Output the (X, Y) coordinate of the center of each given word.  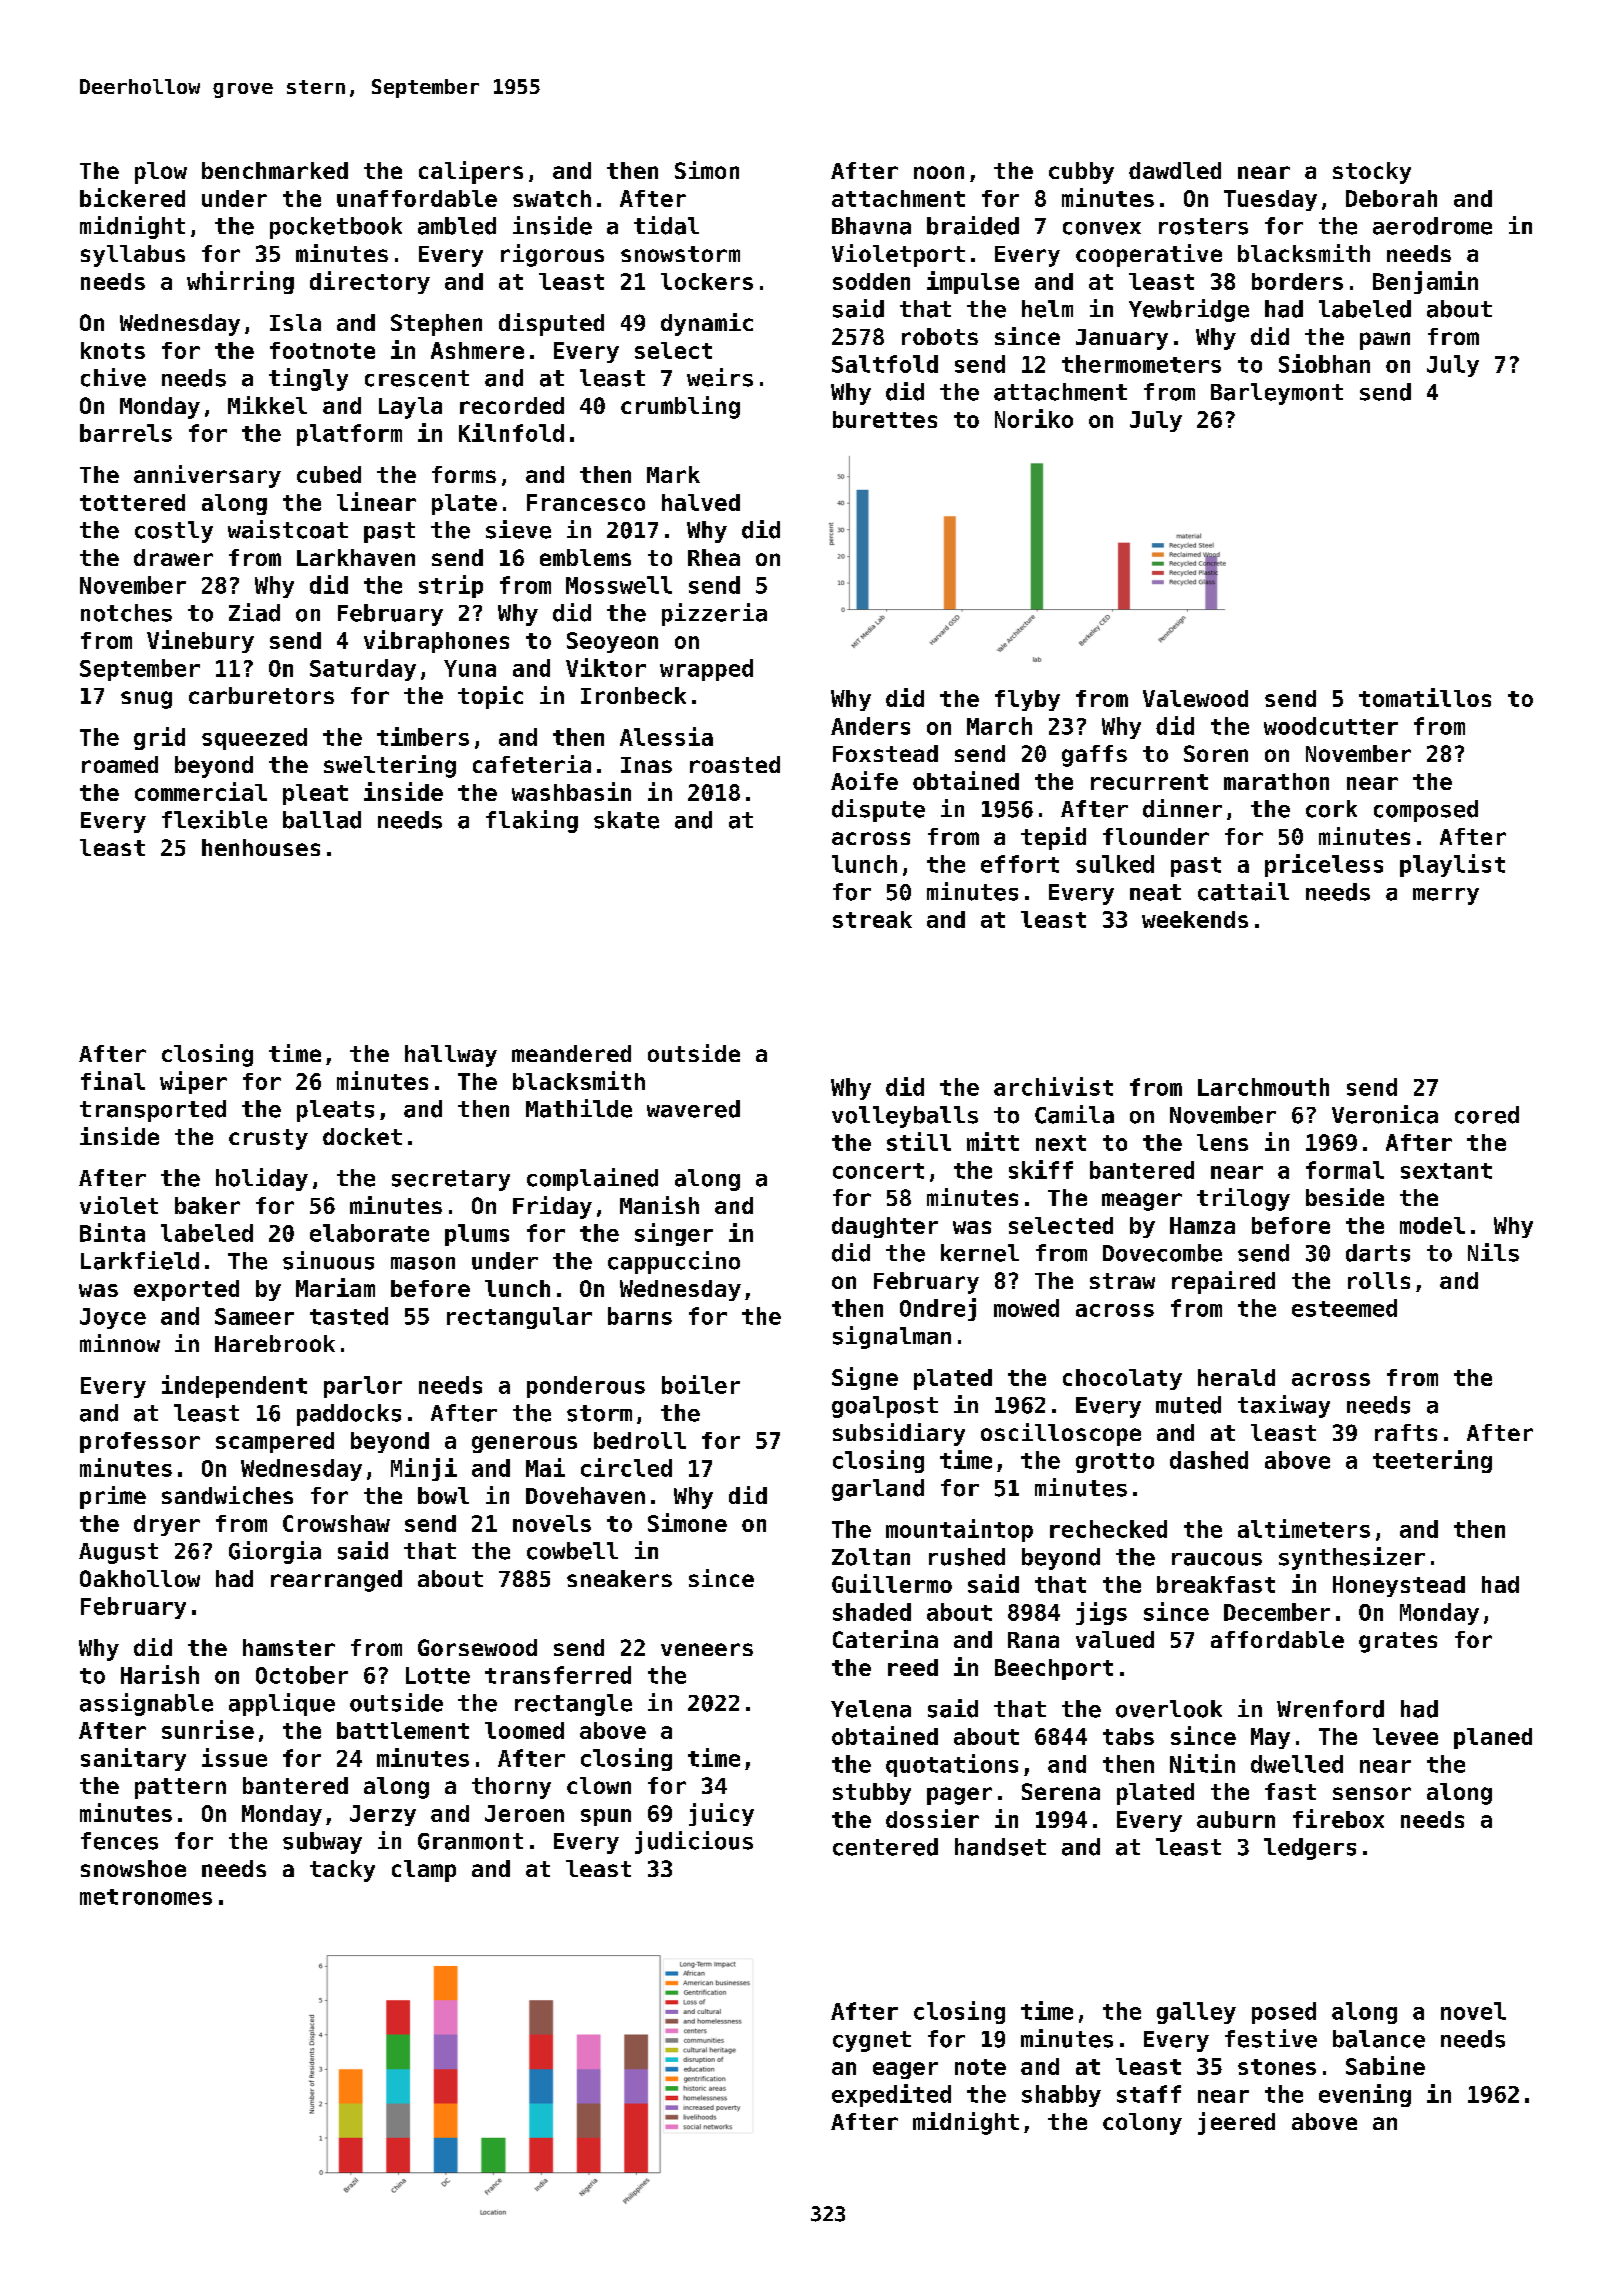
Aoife (864, 780)
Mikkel (267, 405)
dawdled (1175, 170)
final (113, 1080)
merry (1446, 896)
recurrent (1149, 782)
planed (1493, 1738)
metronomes (146, 1897)
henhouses (261, 847)
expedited (891, 2095)
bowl (443, 1495)
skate (626, 820)
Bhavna (871, 226)
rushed (967, 1557)
